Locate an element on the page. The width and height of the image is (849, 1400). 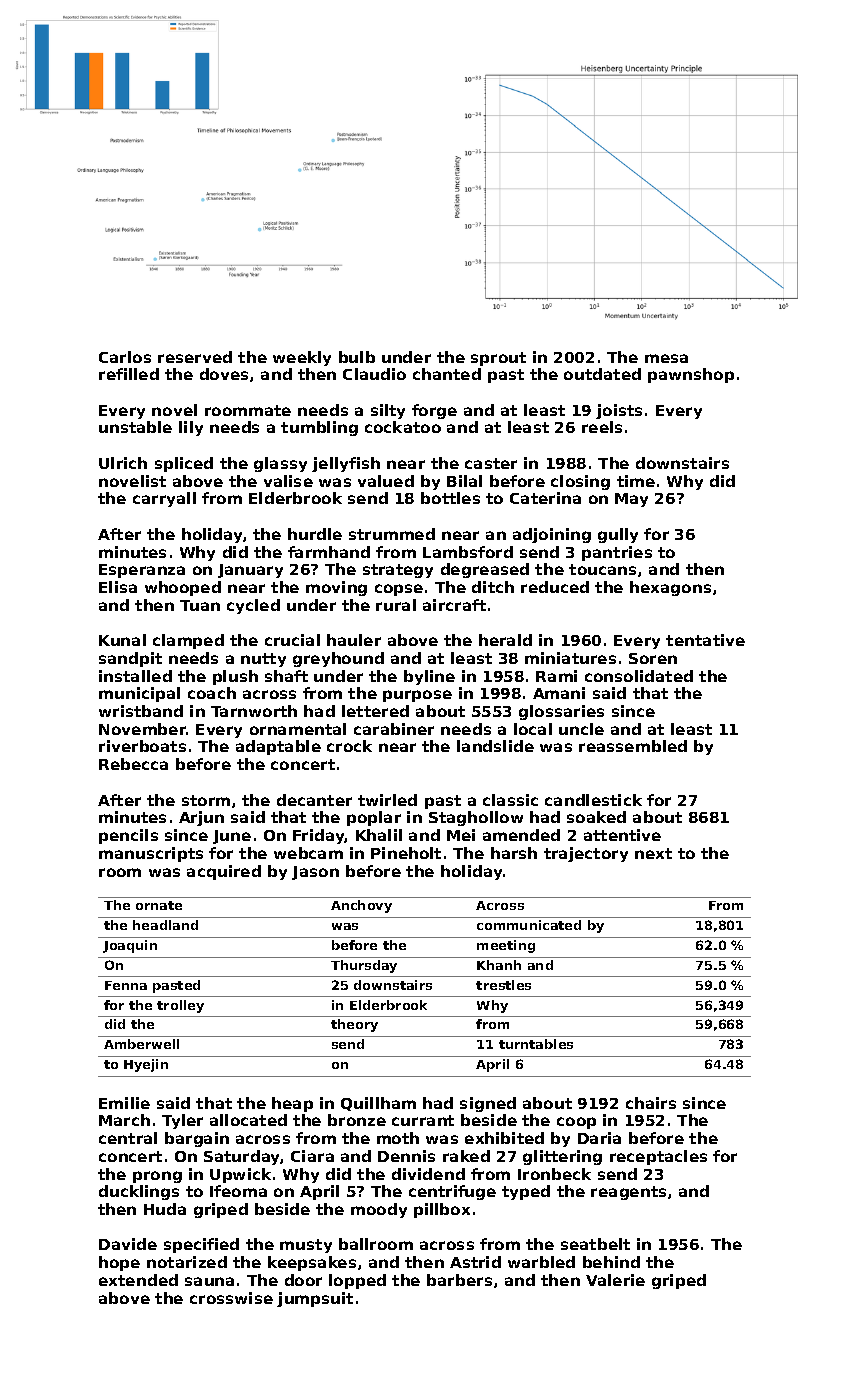
moving is located at coordinates (336, 588).
